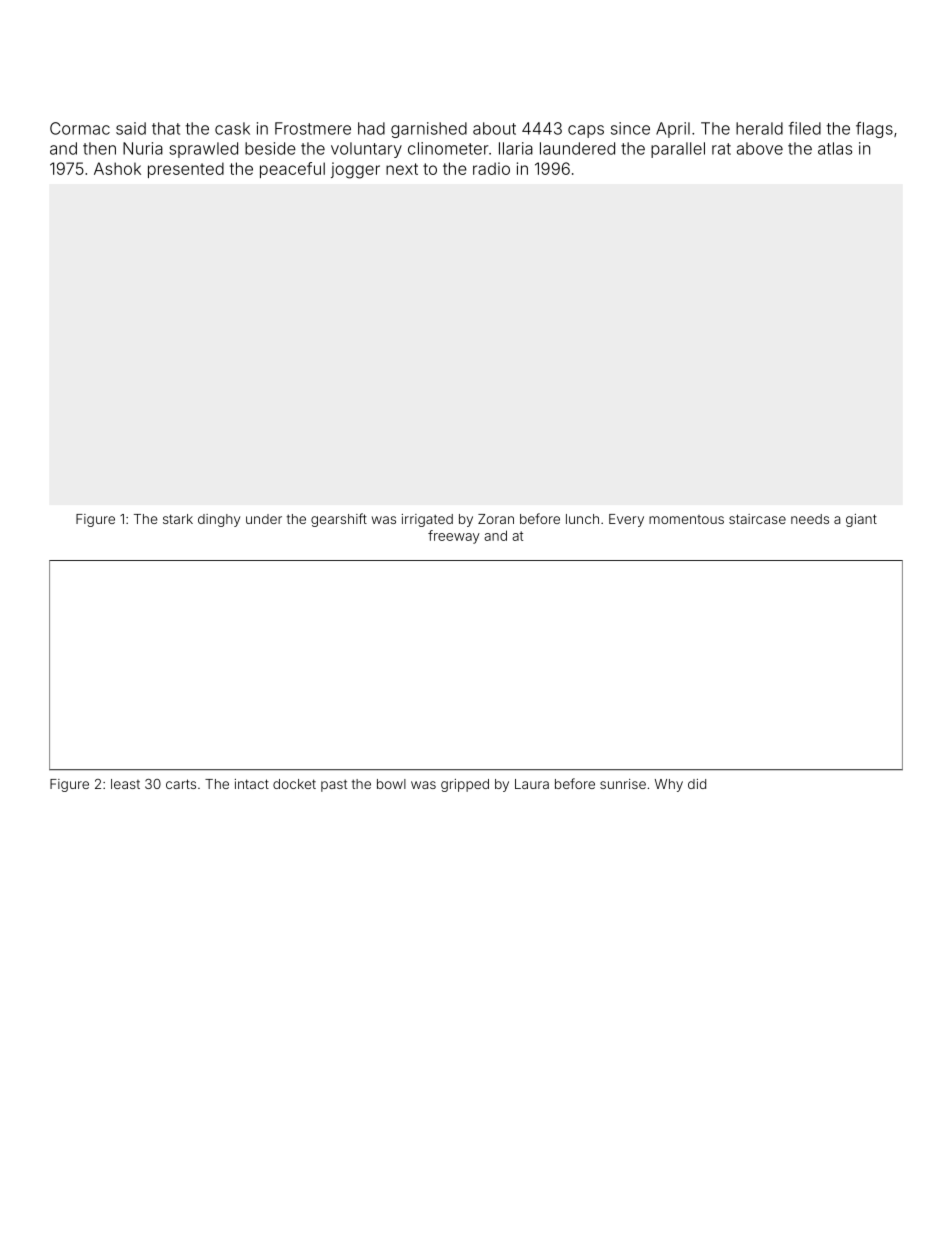 This screenshot has width=952, height=1233. Describe the element at coordinates (697, 784) in the screenshot. I see `did` at that location.
